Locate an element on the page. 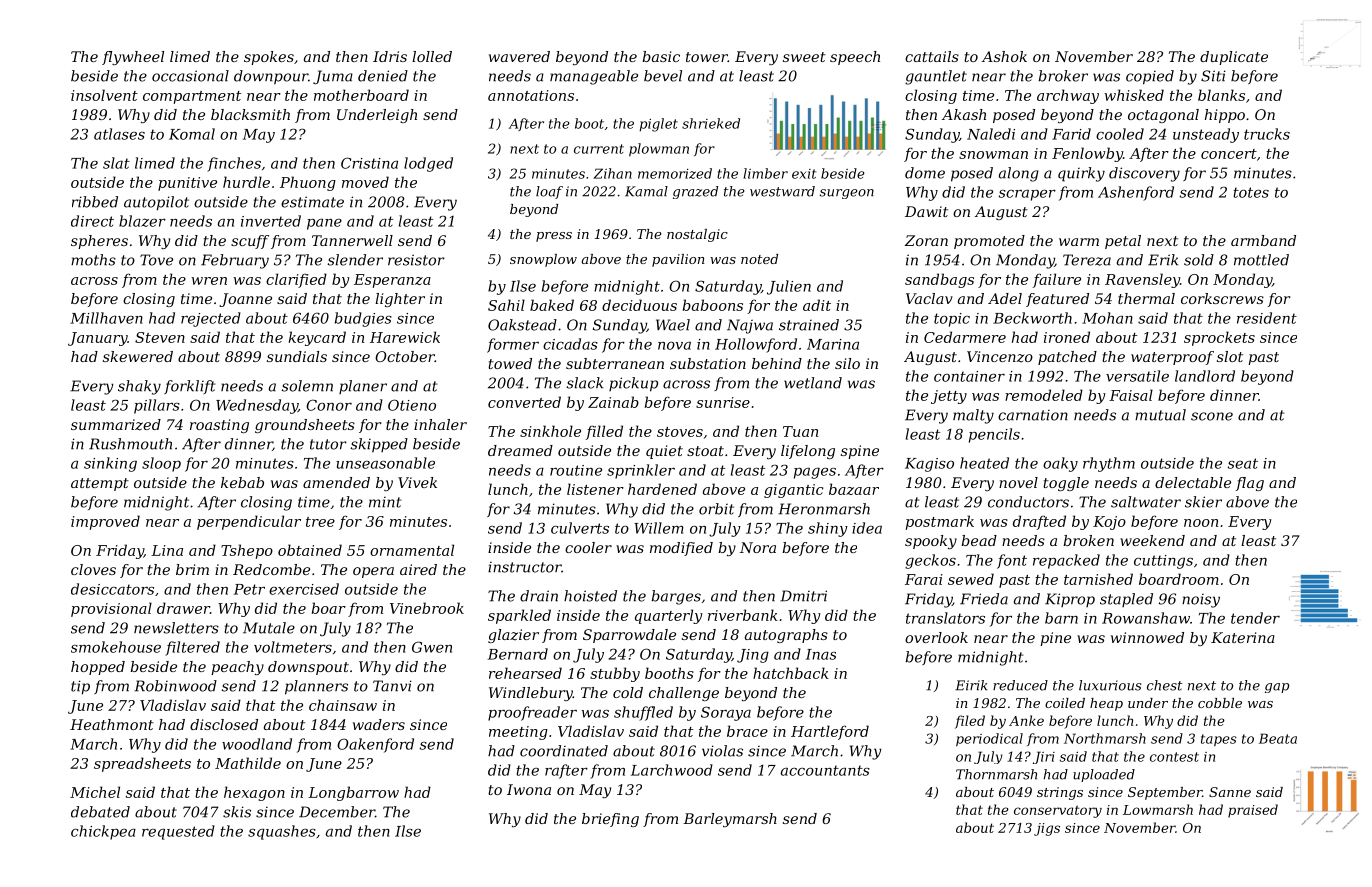 Image resolution: width=1372 pixels, height=887 pixels. flag is located at coordinates (1250, 484).
